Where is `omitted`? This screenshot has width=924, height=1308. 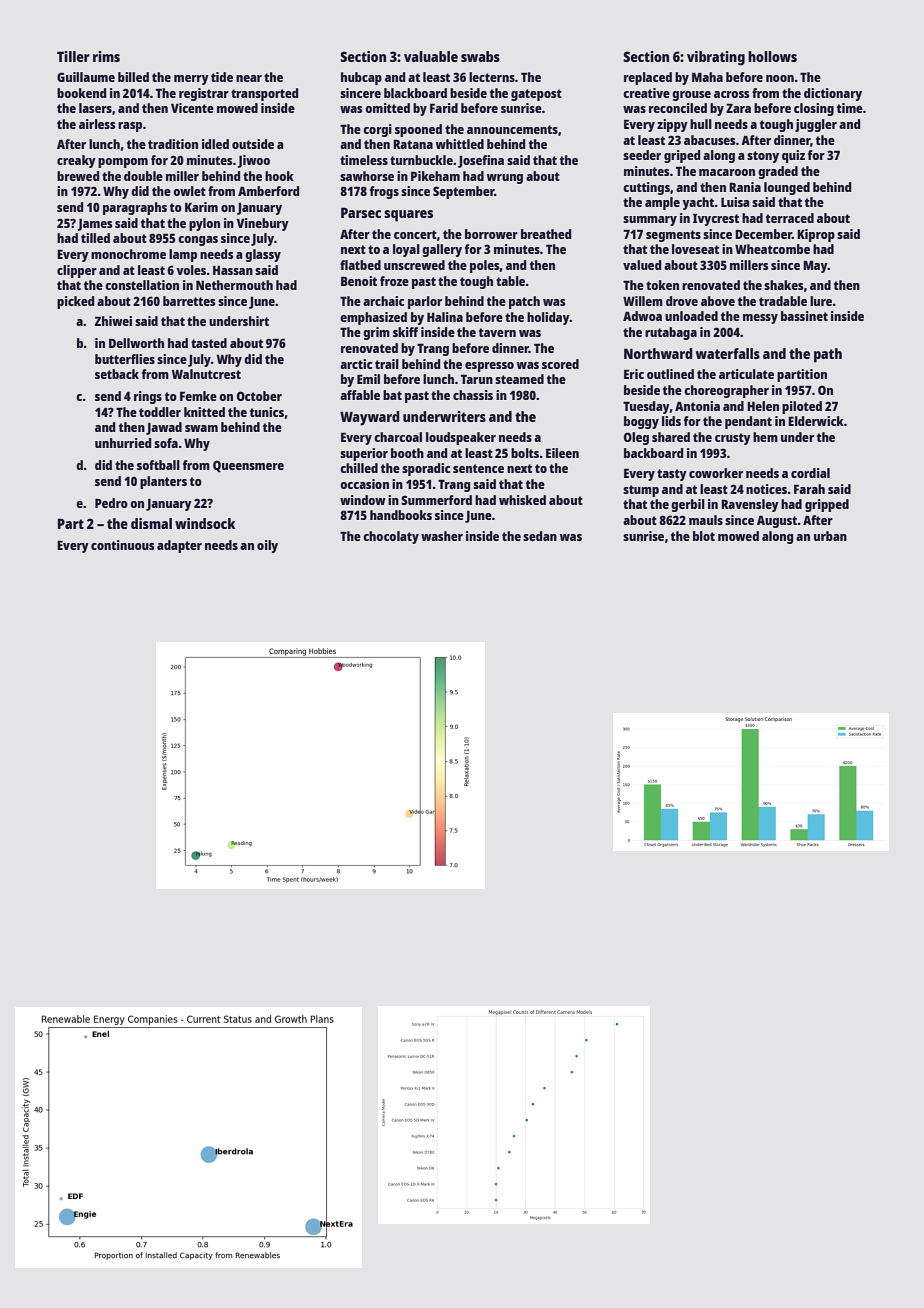
omitted is located at coordinates (387, 108).
